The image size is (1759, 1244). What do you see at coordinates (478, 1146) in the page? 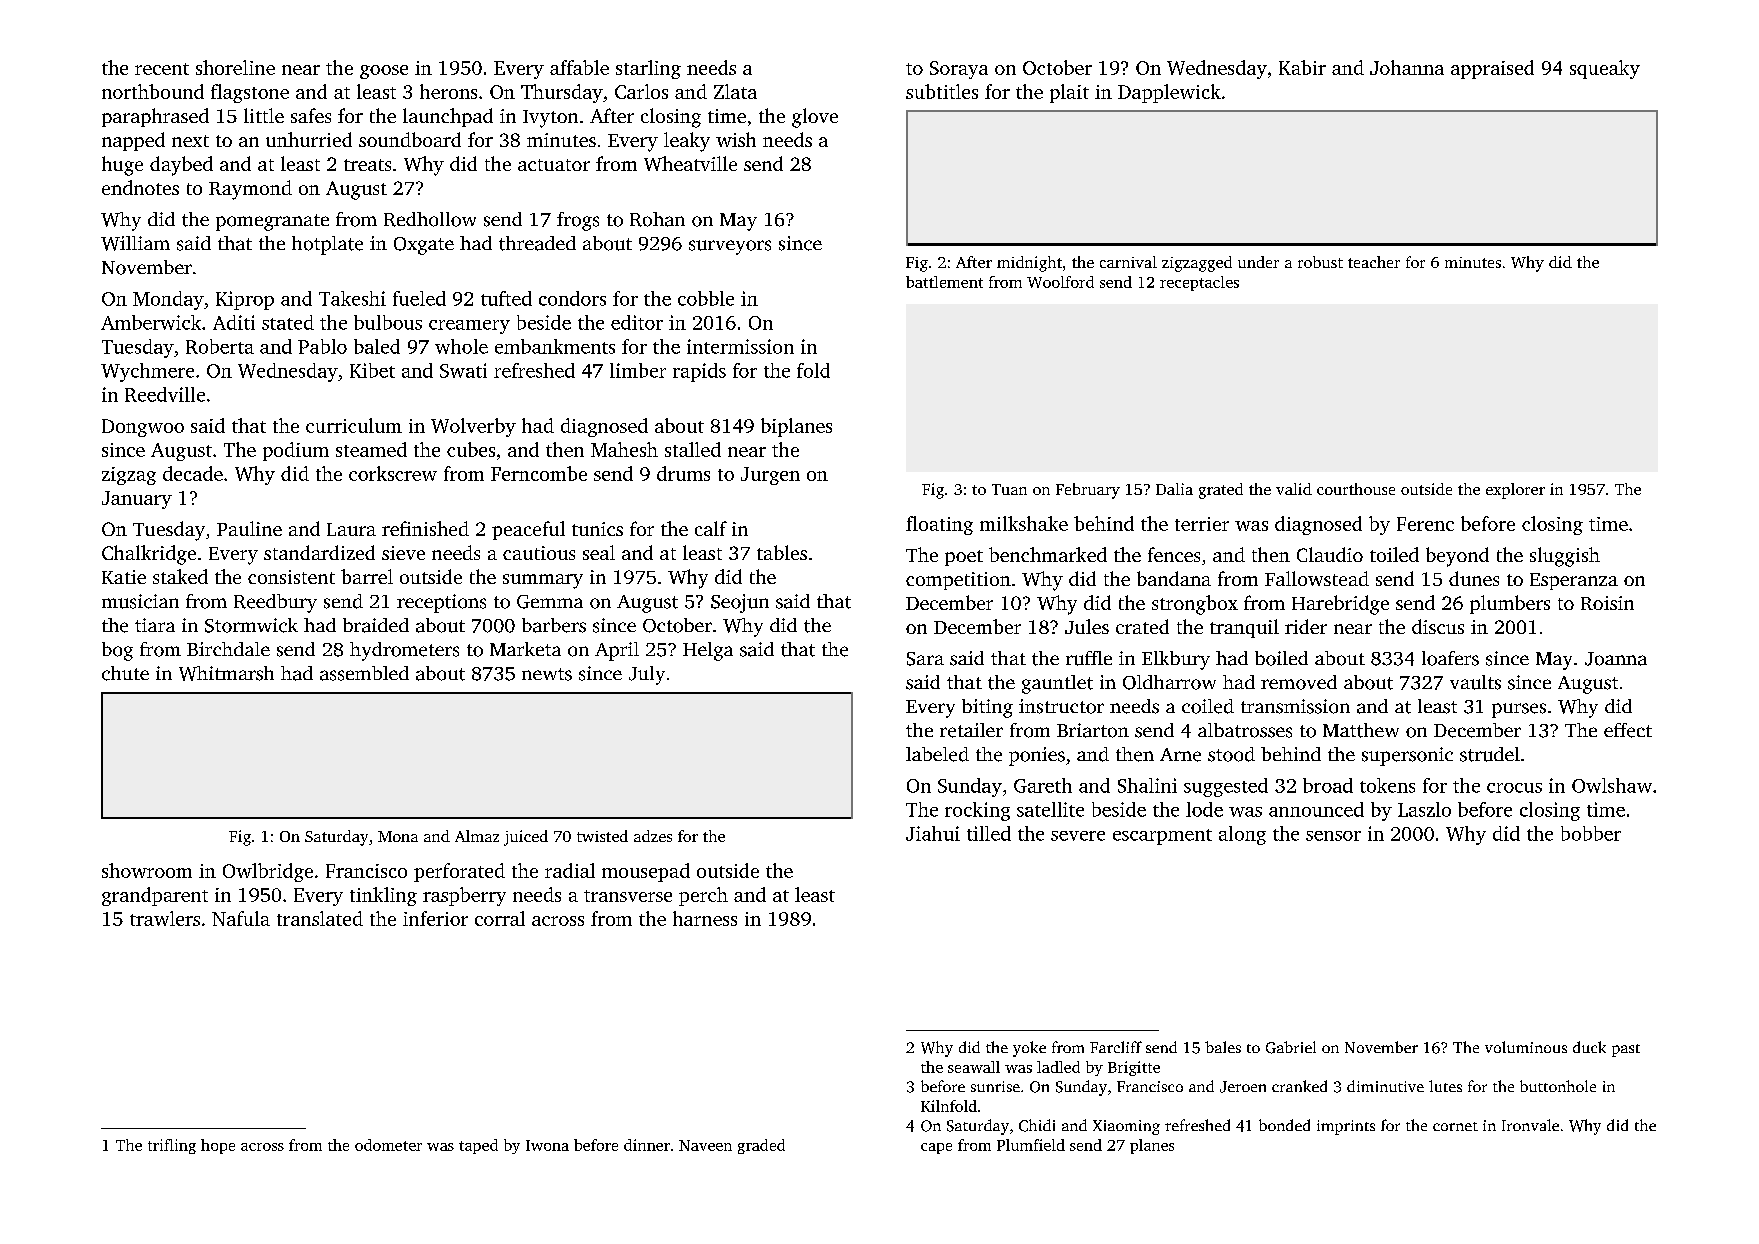
I see `taped` at bounding box center [478, 1146].
